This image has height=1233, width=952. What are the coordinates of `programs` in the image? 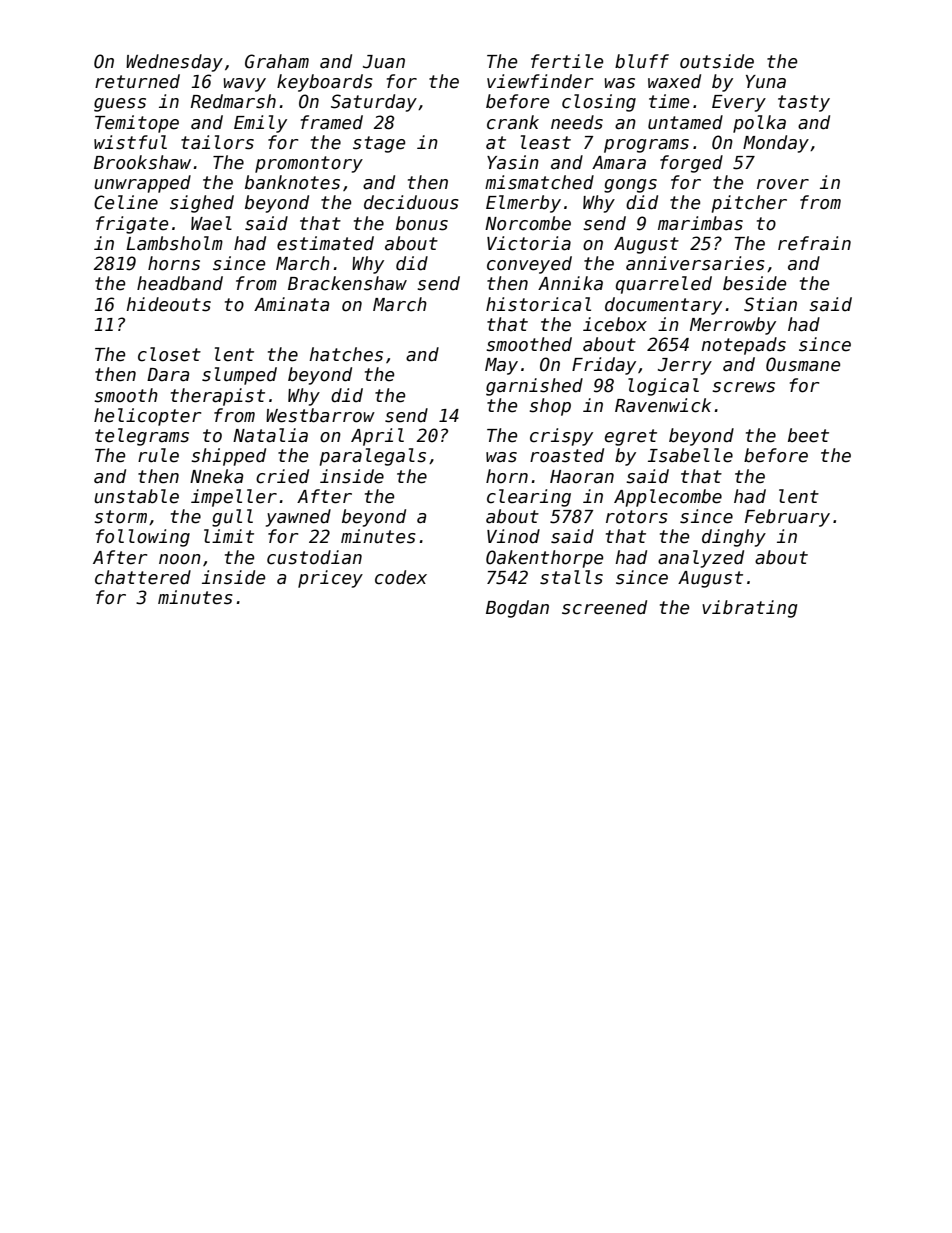 It's located at (646, 146).
